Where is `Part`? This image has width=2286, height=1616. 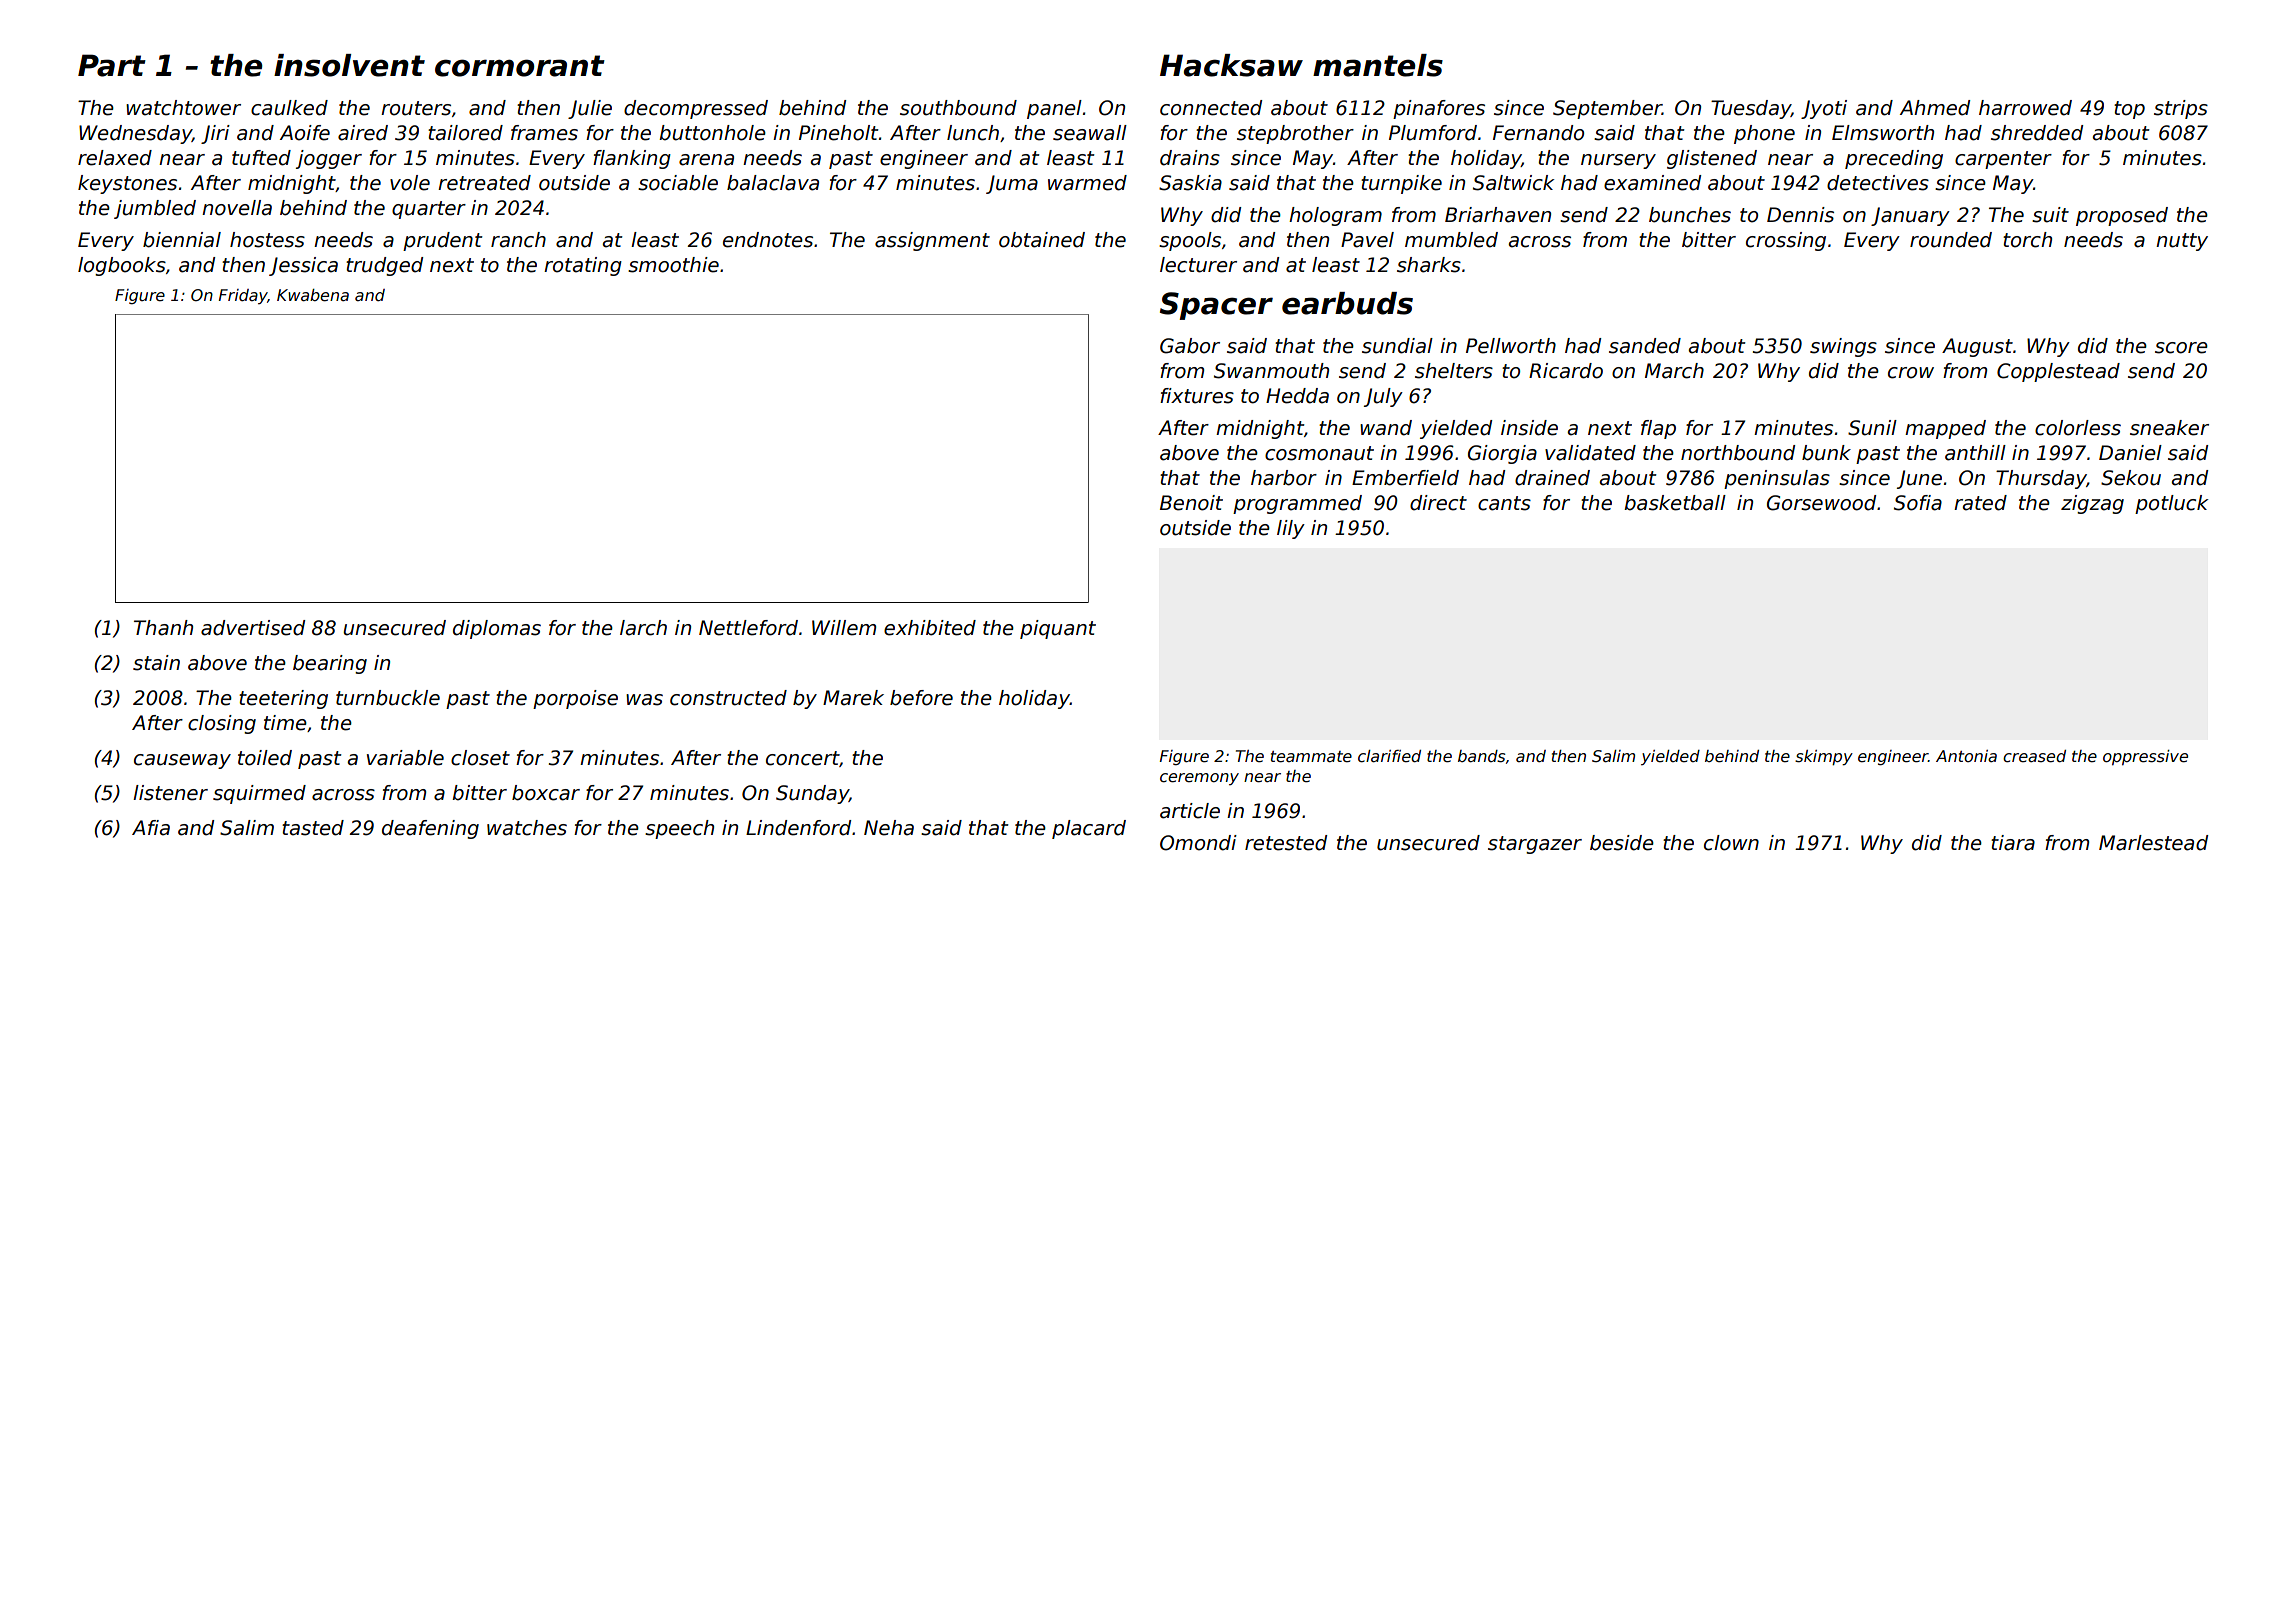 Part is located at coordinates (112, 65).
